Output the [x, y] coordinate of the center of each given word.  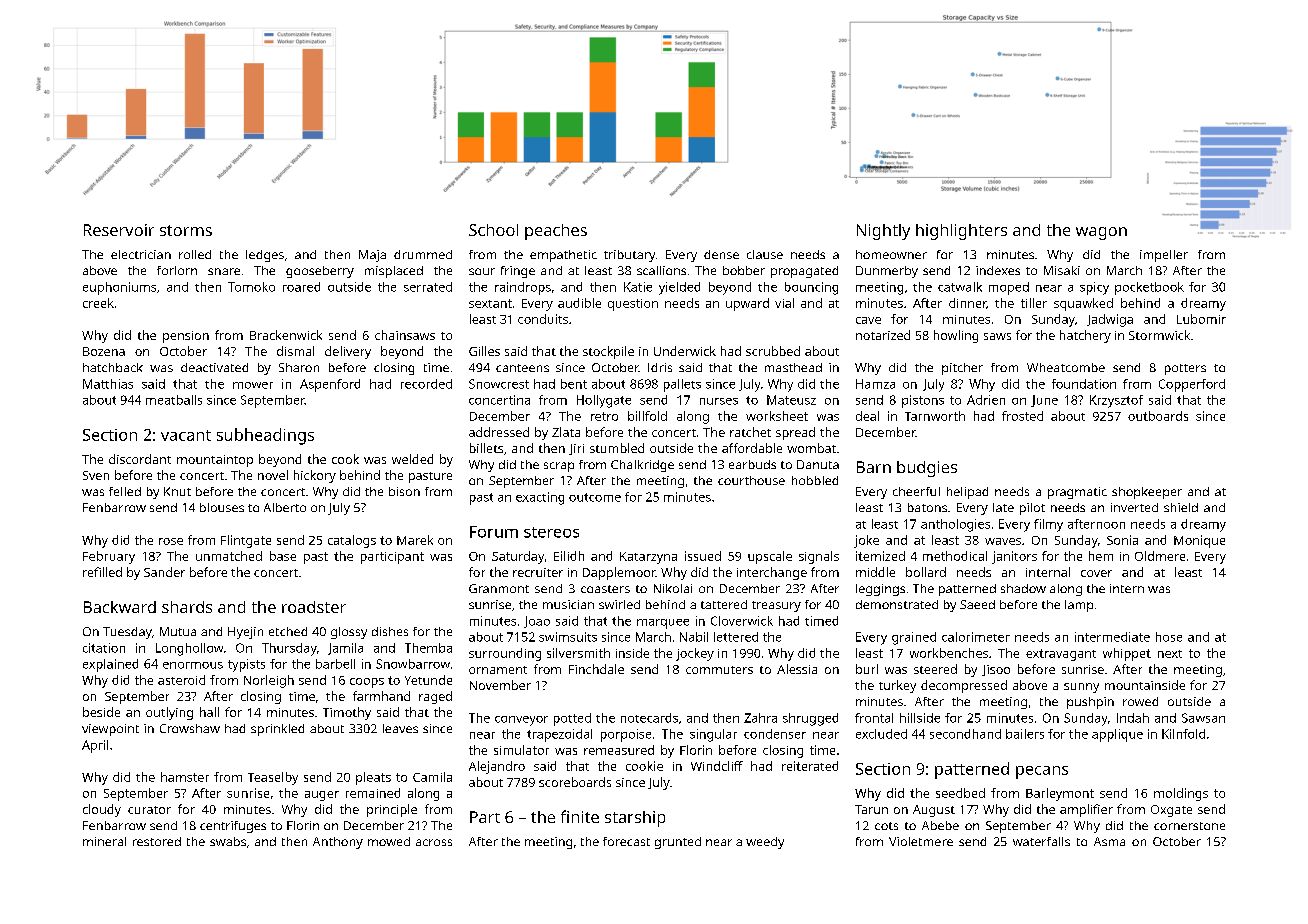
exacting [540, 498]
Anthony [338, 843]
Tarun [871, 809]
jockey [695, 654]
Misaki [1062, 270]
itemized [880, 556]
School [493, 230]
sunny [1081, 688]
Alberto [285, 507]
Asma [1109, 841]
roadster [314, 607]
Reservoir [119, 230]
